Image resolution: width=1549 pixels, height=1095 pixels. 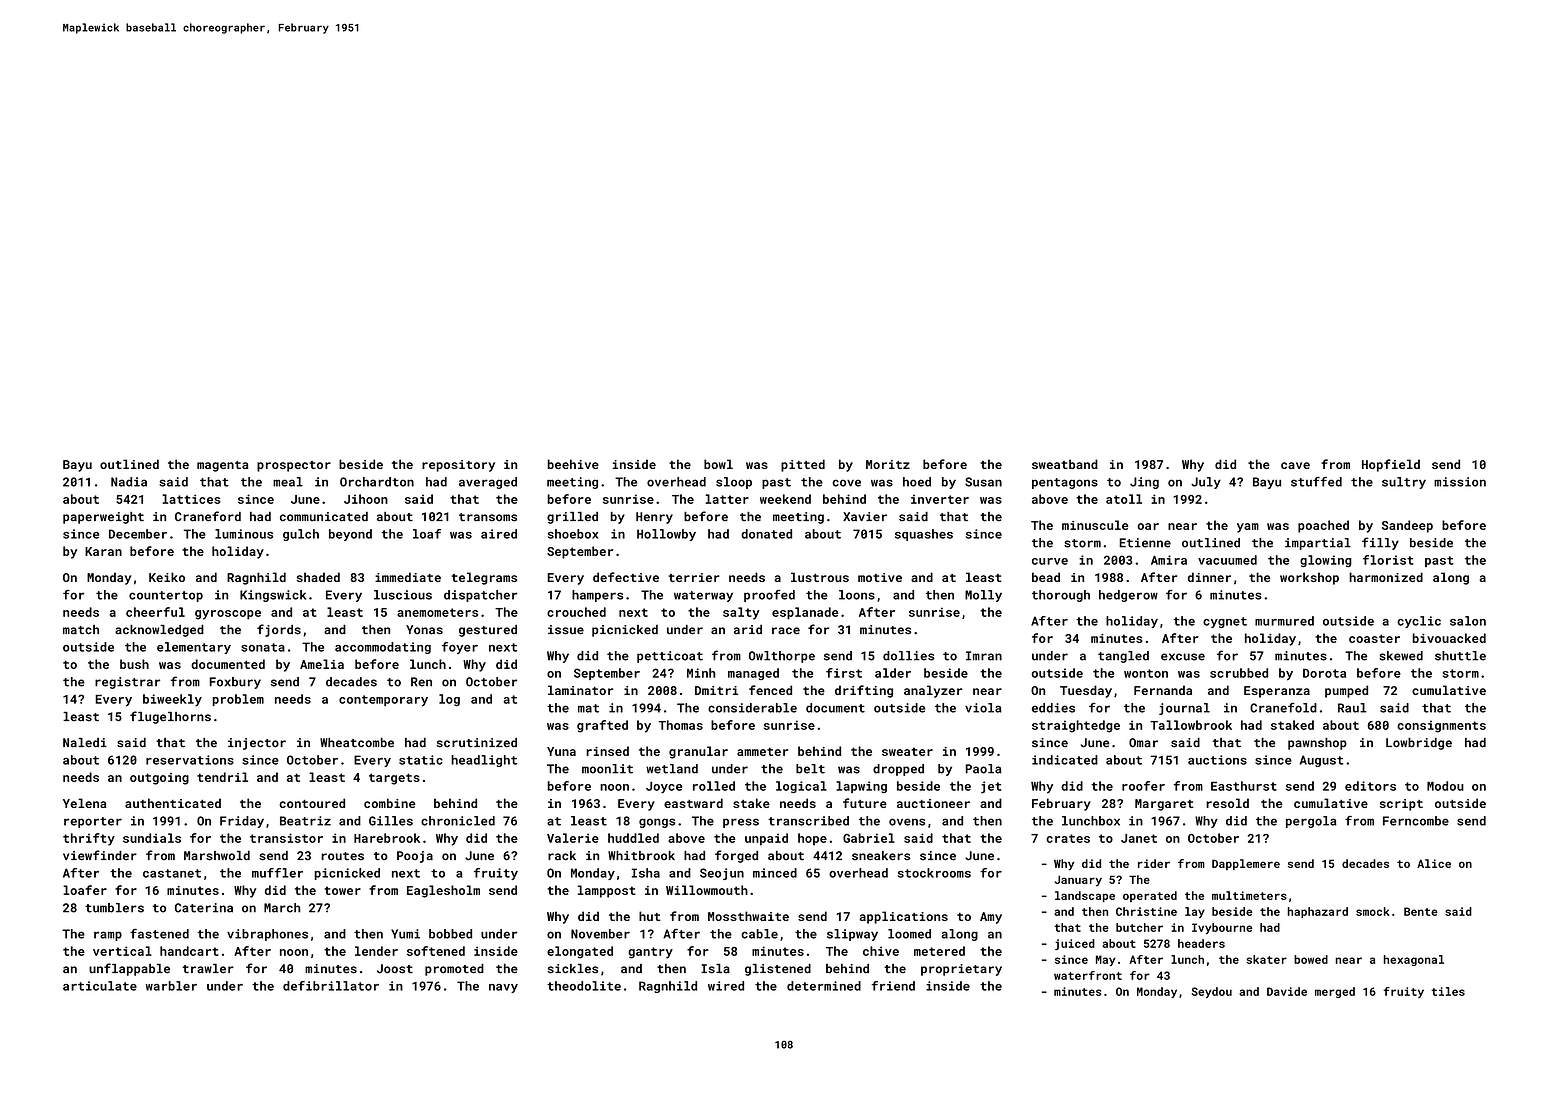 What do you see at coordinates (1391, 465) in the document?
I see `Hopfield` at bounding box center [1391, 465].
